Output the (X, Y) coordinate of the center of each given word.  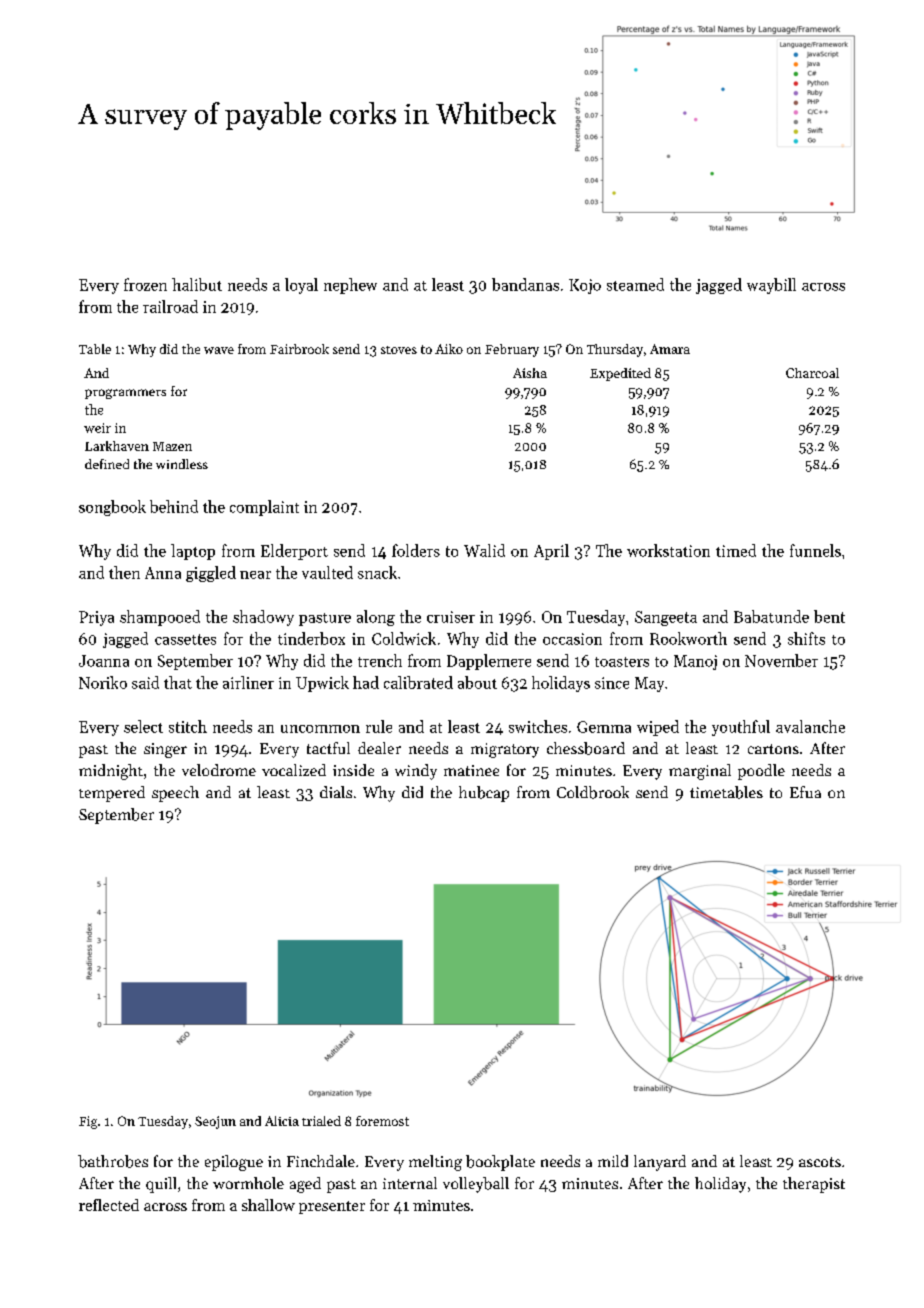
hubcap (484, 794)
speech (175, 794)
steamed (635, 284)
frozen (145, 284)
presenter (332, 1207)
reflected (109, 1205)
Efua (805, 792)
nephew (350, 286)
